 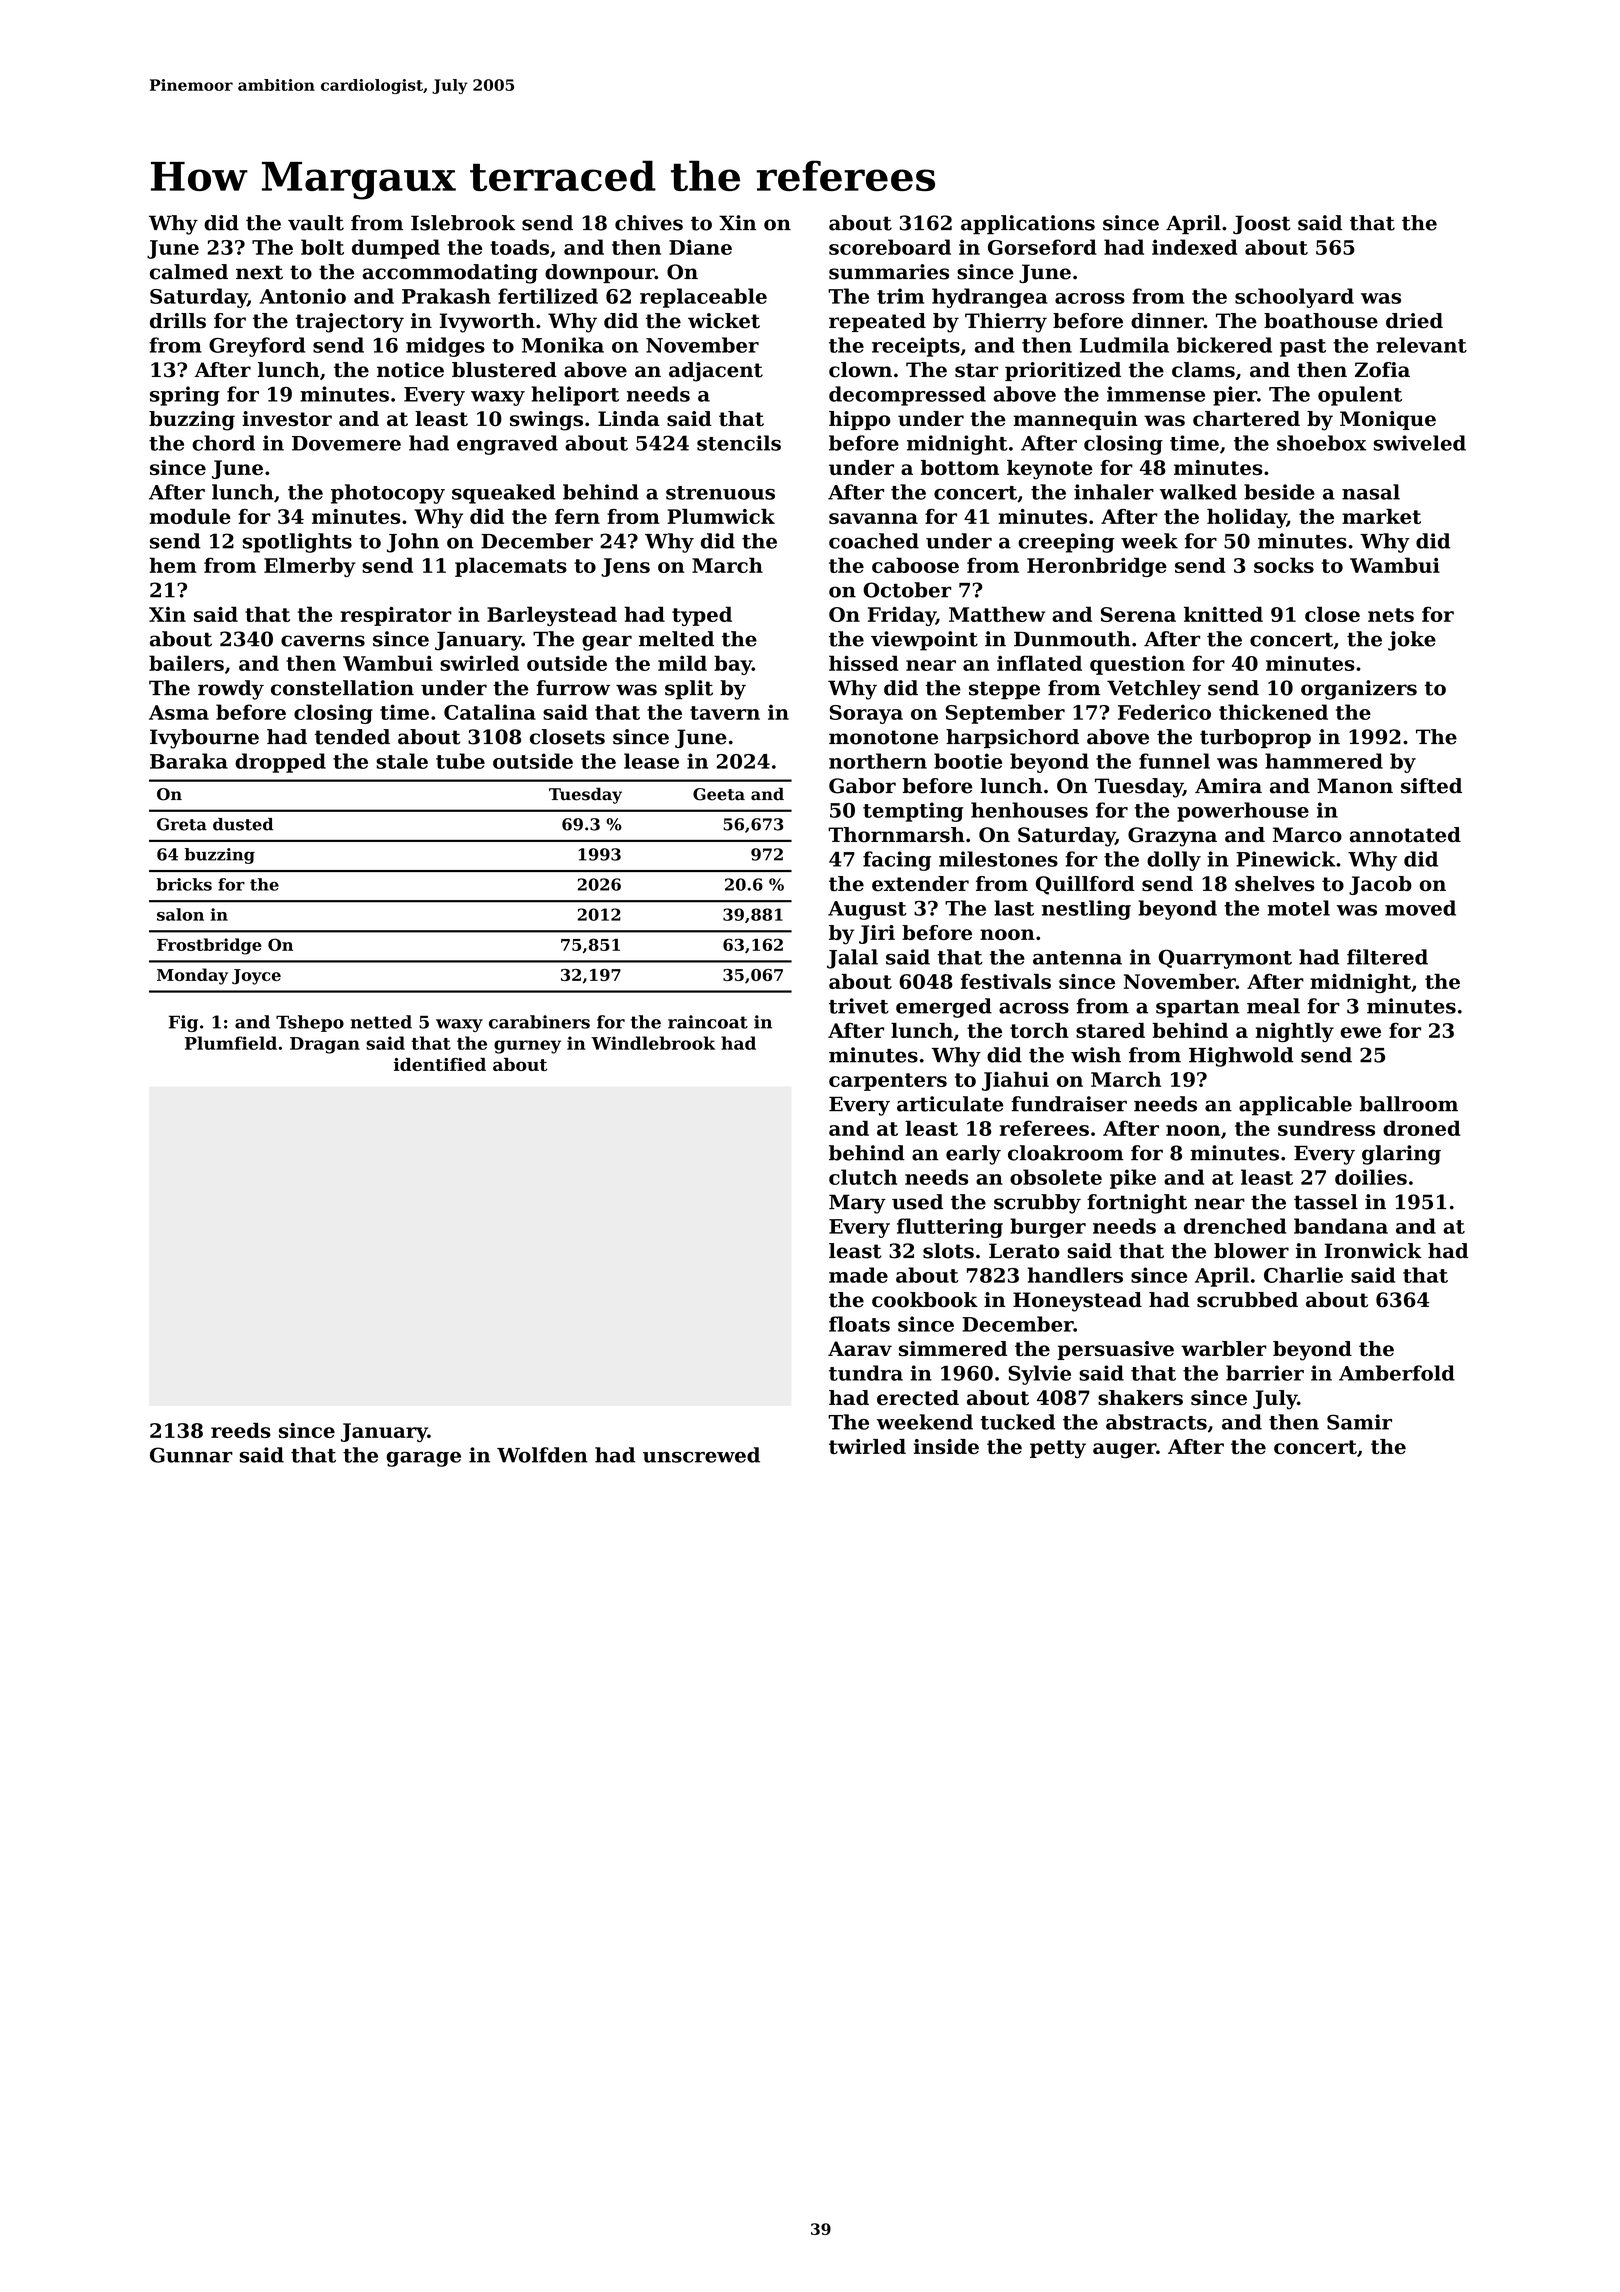 What do you see at coordinates (173, 565) in the document?
I see `hem` at bounding box center [173, 565].
